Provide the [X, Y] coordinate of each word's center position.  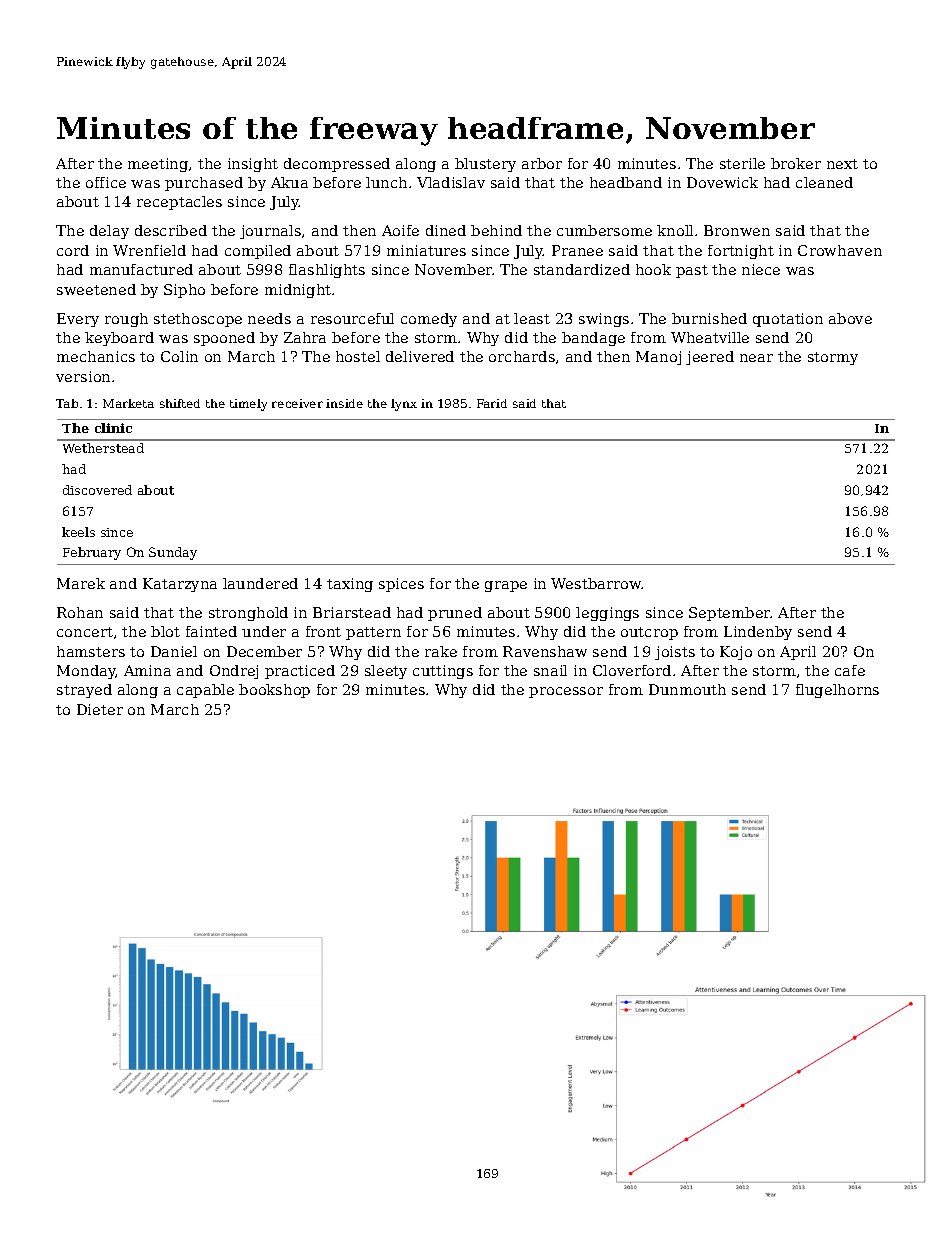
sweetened [96, 289]
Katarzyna [180, 585]
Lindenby [758, 633]
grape [506, 586]
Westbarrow [596, 583]
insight [253, 165]
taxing [350, 585]
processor [566, 692]
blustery [485, 165]
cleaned [824, 182]
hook [653, 269]
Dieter [100, 709]
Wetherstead [103, 448]
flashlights [327, 271]
